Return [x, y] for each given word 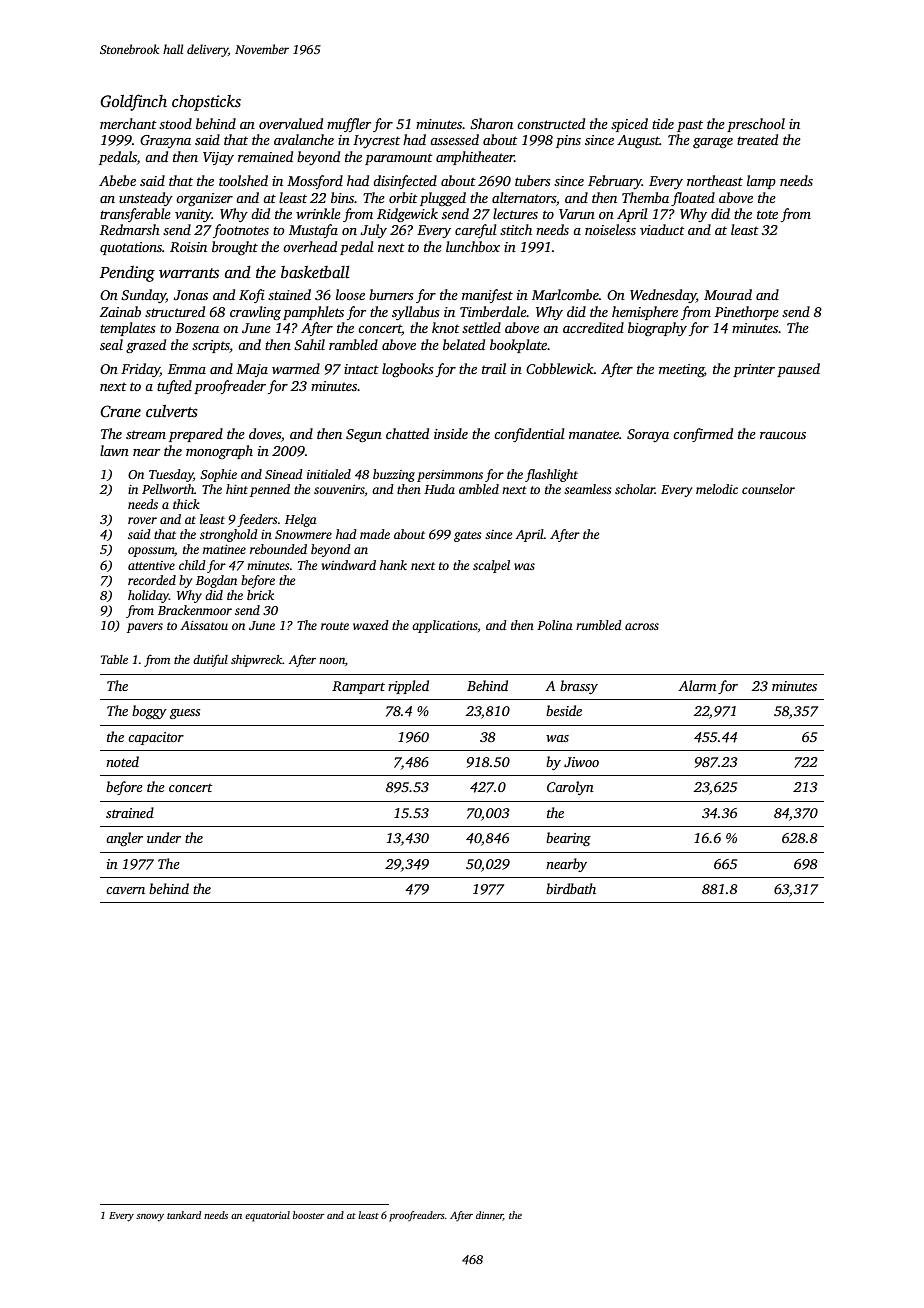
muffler [349, 125]
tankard [184, 1215]
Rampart [358, 687]
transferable [135, 215]
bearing [568, 839]
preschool [756, 125]
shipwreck [257, 661]
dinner [489, 1216]
